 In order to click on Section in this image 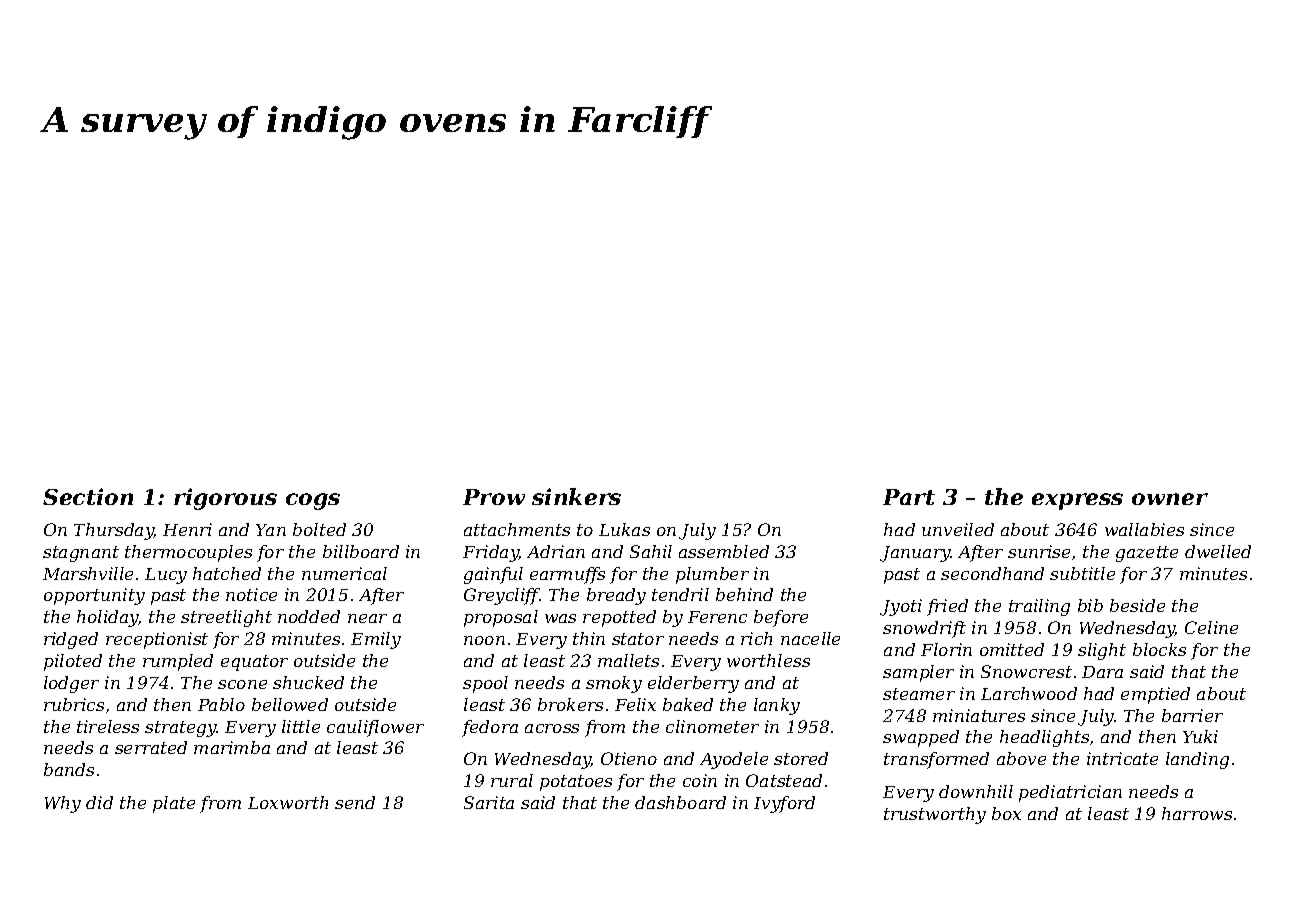, I will do `click(88, 496)`.
